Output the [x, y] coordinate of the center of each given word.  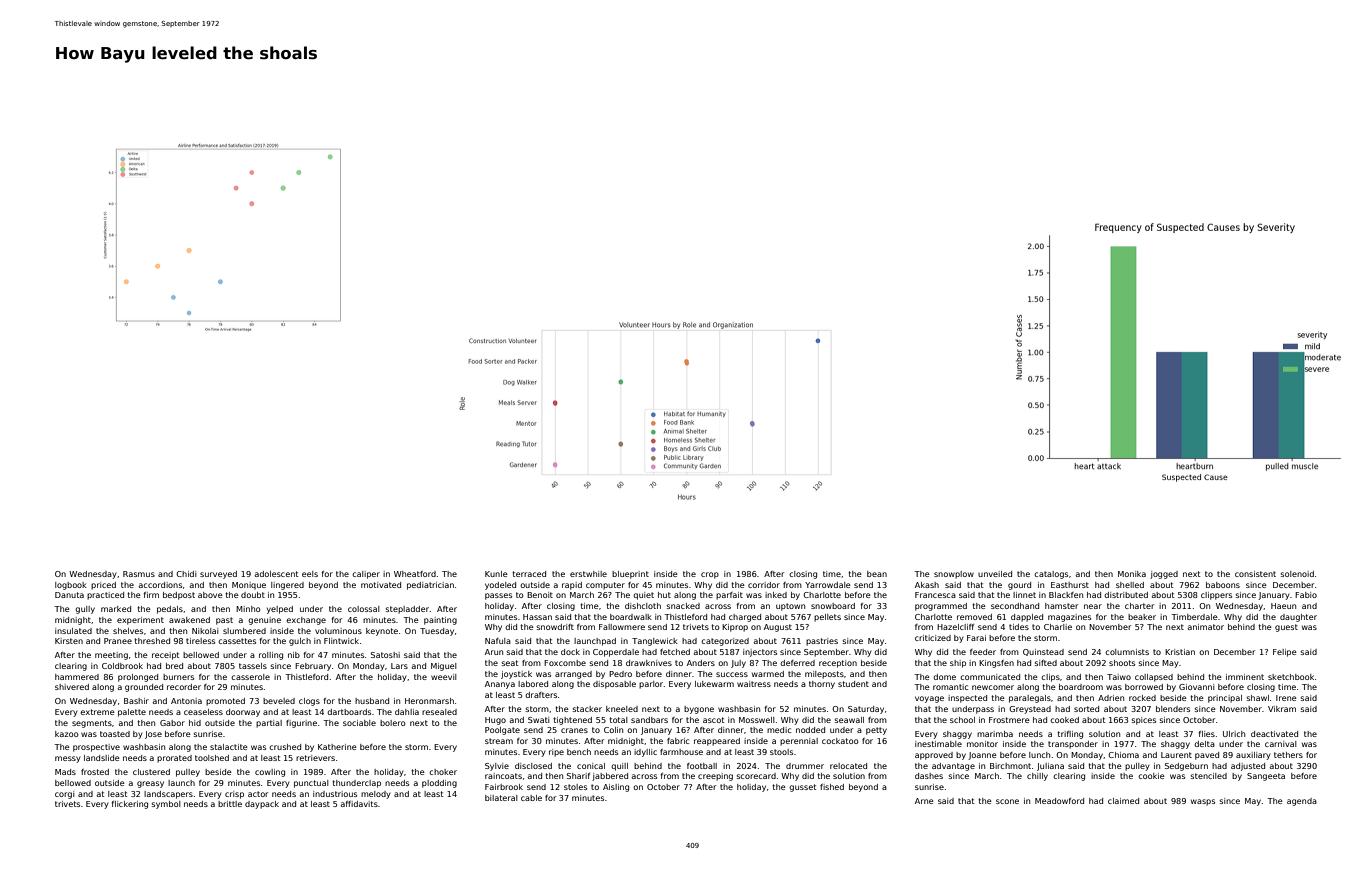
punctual [311, 784]
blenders [1173, 709]
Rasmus [139, 574]
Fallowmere [622, 627]
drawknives [649, 663]
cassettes [237, 641]
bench [579, 752]
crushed [285, 747]
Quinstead [1043, 652]
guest [1286, 628]
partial [269, 724]
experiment [140, 621]
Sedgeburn [1186, 767]
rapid [572, 586]
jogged [1164, 575]
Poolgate [502, 731]
